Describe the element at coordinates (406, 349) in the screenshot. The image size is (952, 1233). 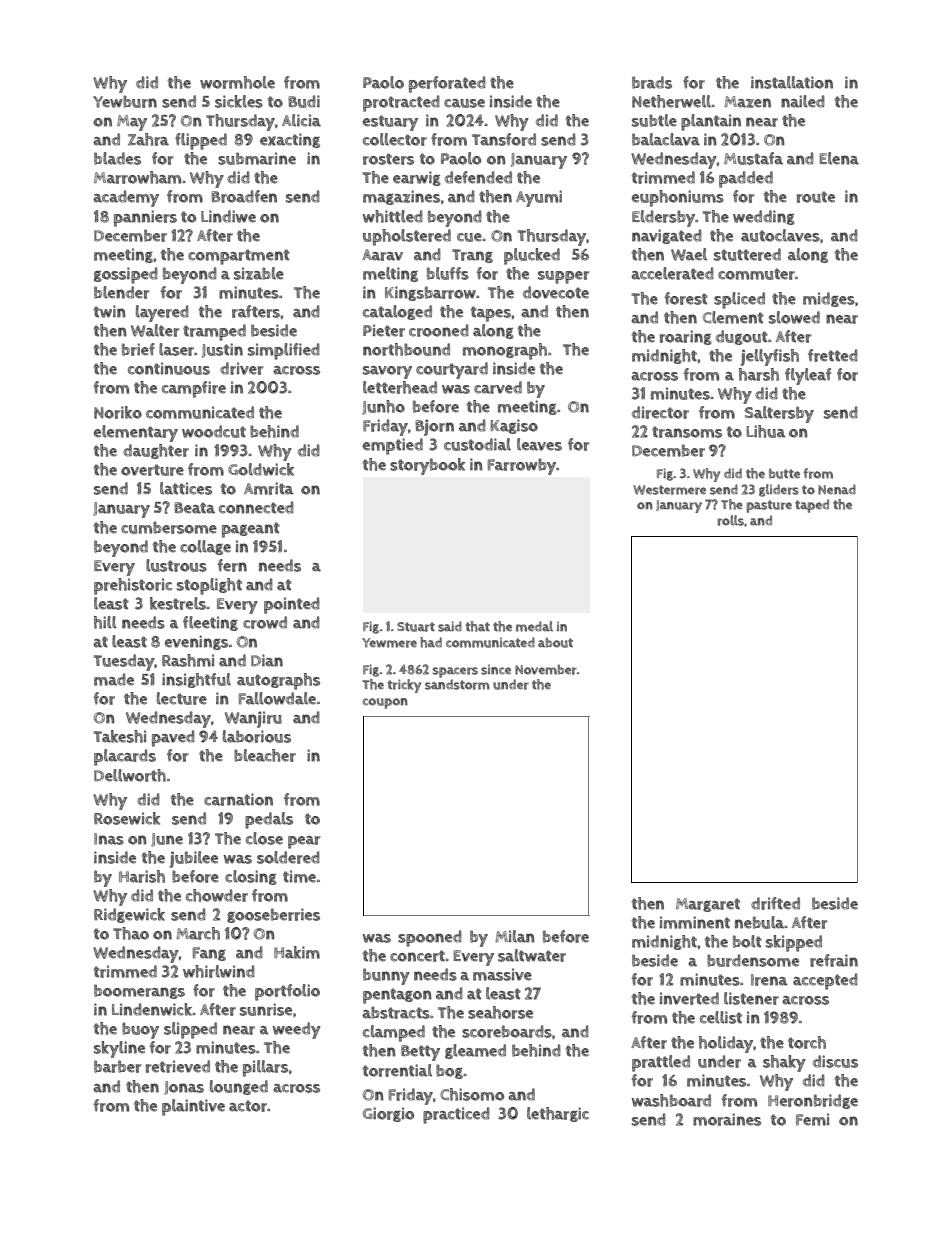
I see `northbound` at that location.
